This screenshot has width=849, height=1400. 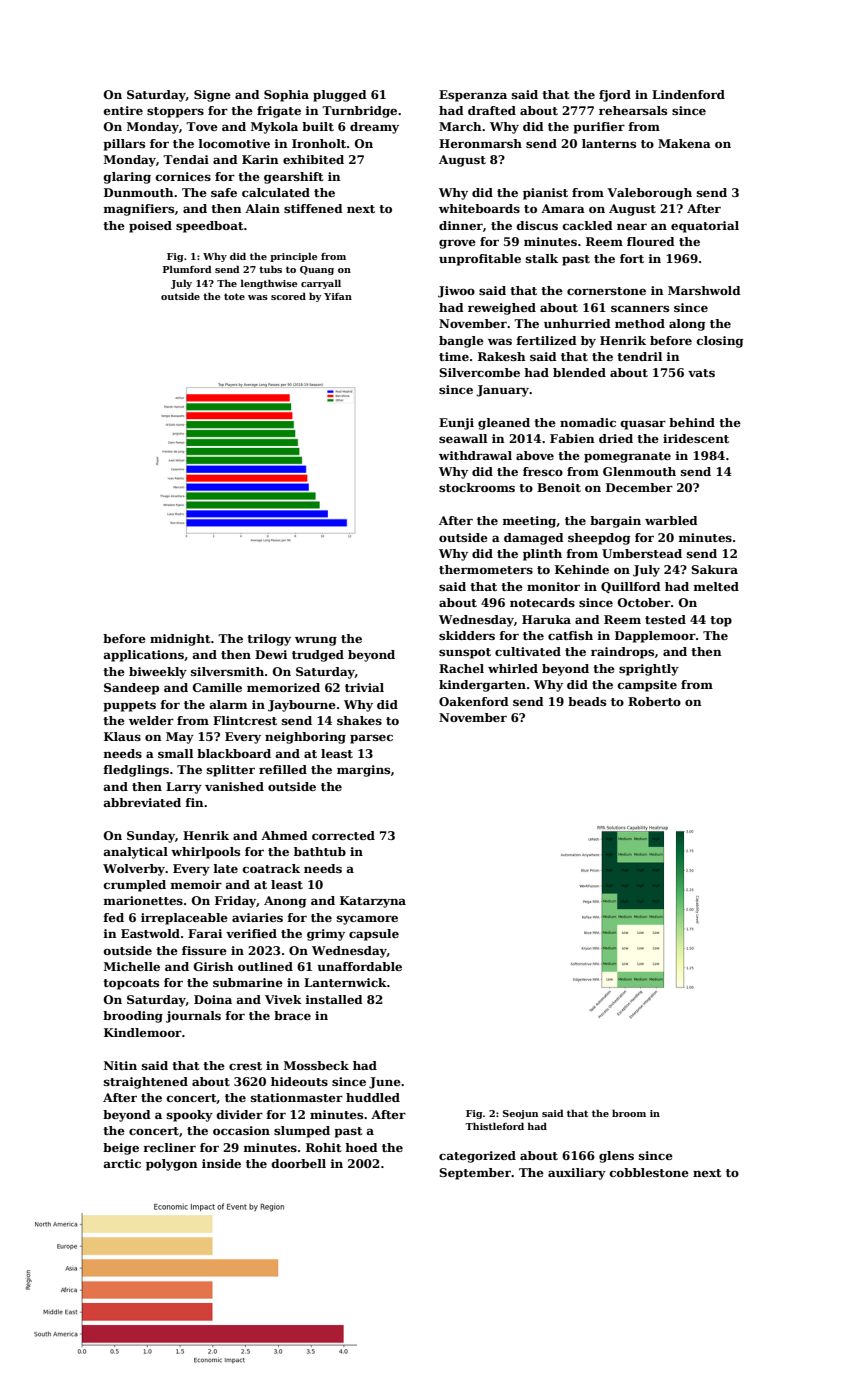 I want to click on hoed, so click(x=361, y=1147).
